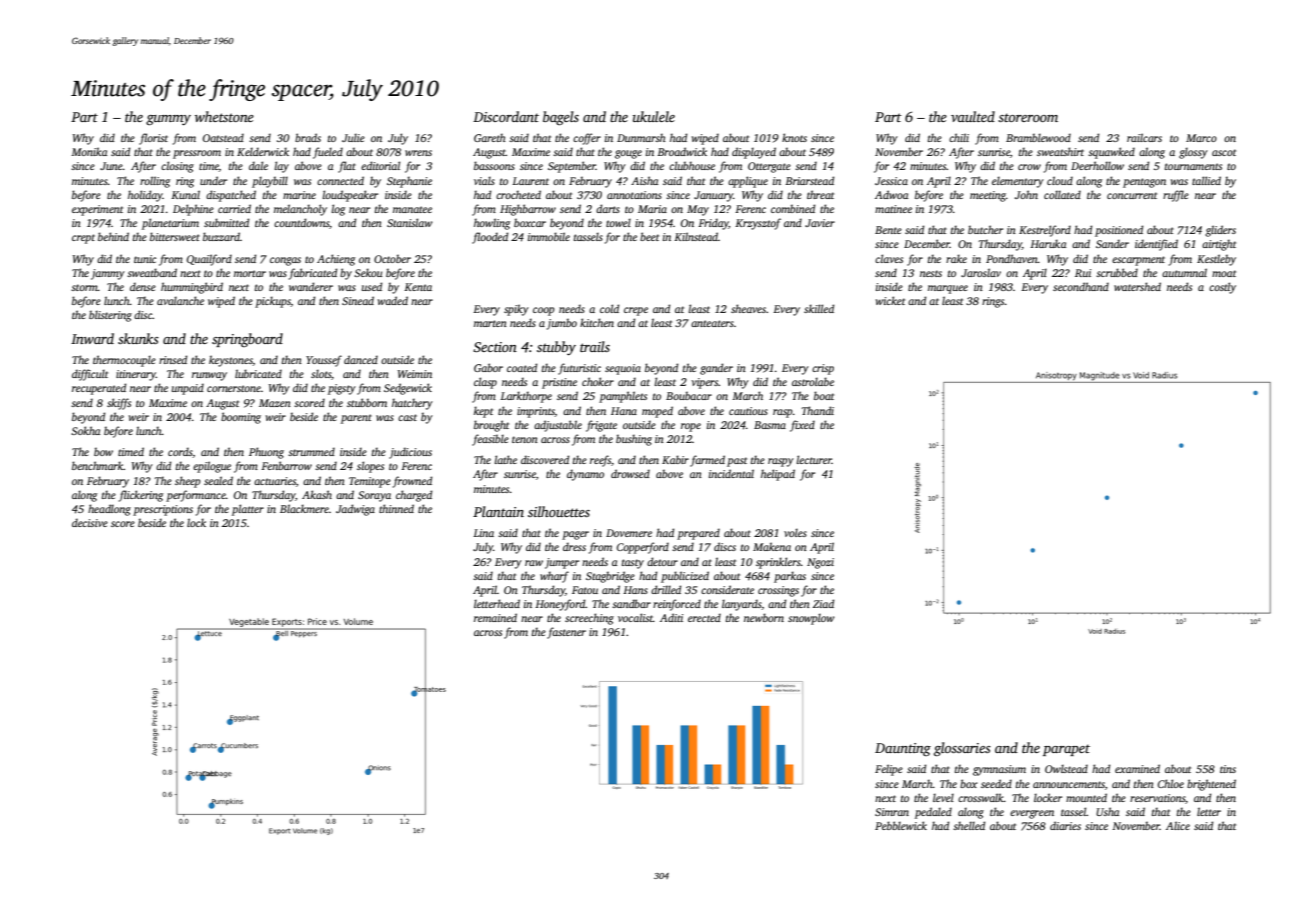 The width and height of the screenshot is (1308, 924). I want to click on Daunting, so click(903, 749).
